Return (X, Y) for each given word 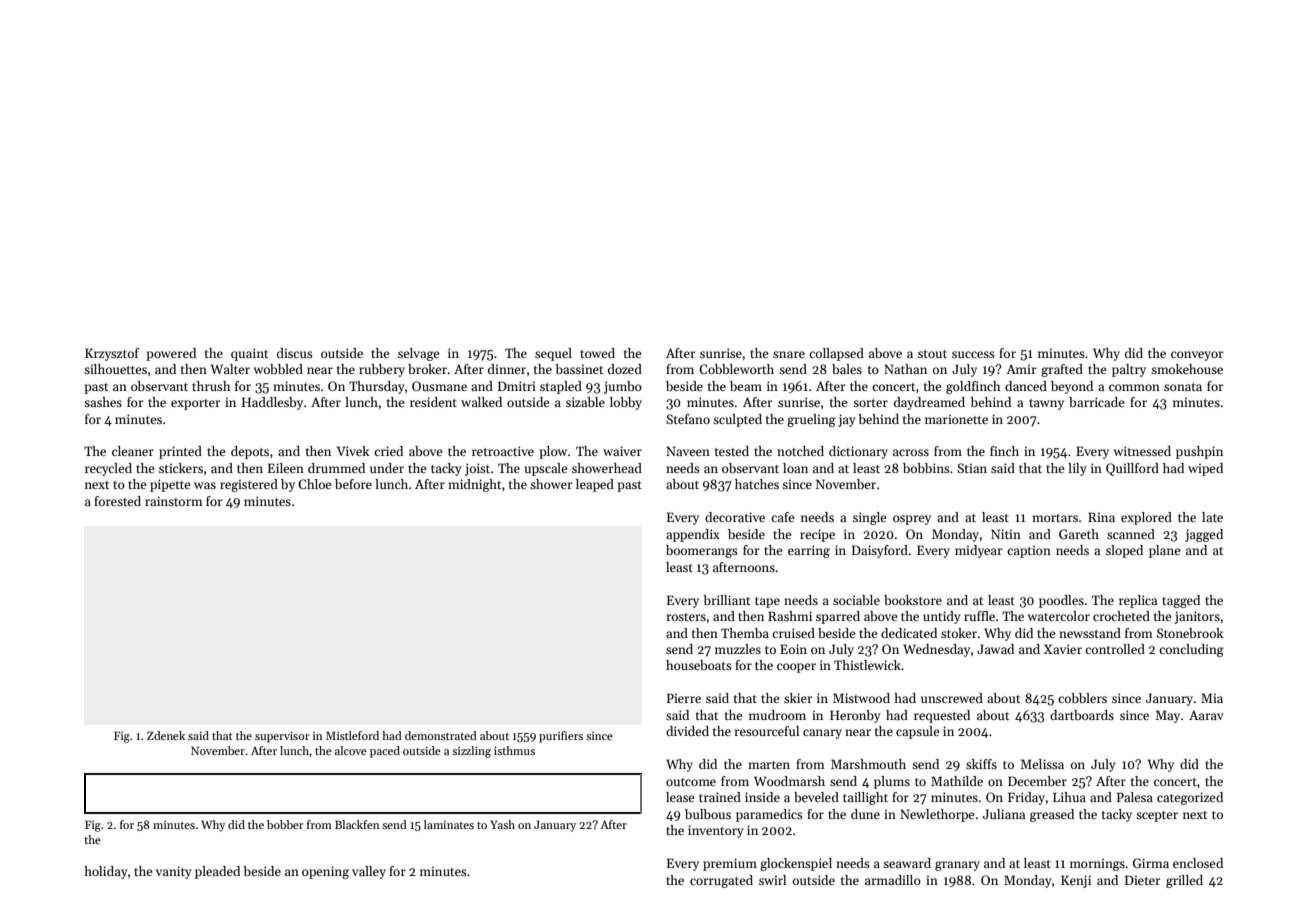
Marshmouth (868, 764)
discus (295, 353)
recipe (817, 535)
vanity (174, 872)
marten (769, 765)
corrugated (721, 881)
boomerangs (702, 551)
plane (1164, 551)
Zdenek (166, 735)
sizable (585, 402)
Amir (1021, 369)
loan (795, 468)
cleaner (133, 451)
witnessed (1142, 451)
